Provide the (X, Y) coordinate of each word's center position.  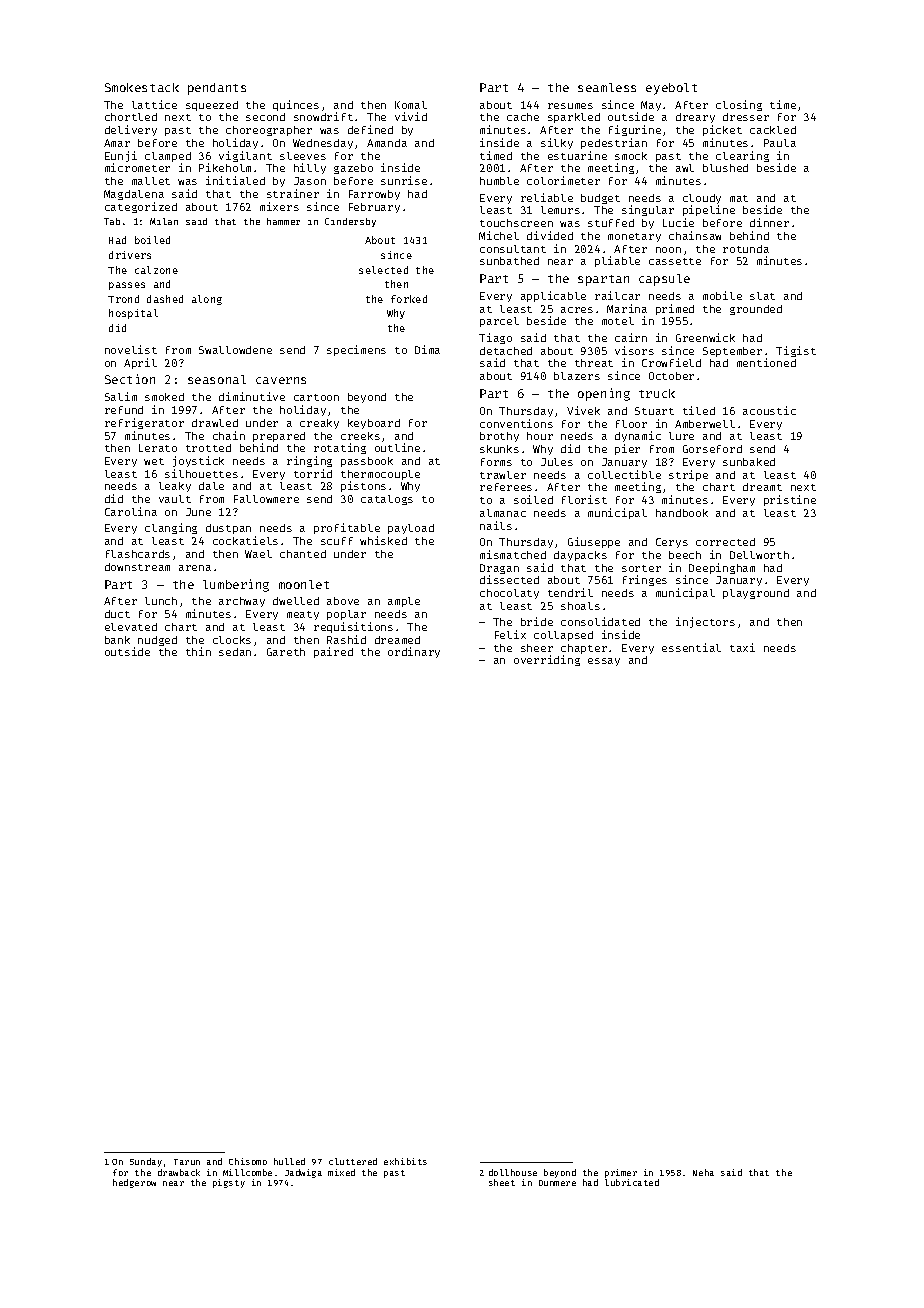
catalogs (387, 500)
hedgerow (134, 1183)
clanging (171, 528)
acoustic (769, 410)
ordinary (414, 652)
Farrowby (374, 195)
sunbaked (749, 462)
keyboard (374, 424)
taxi (742, 647)
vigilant (245, 156)
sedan (235, 652)
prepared (279, 437)
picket (722, 130)
